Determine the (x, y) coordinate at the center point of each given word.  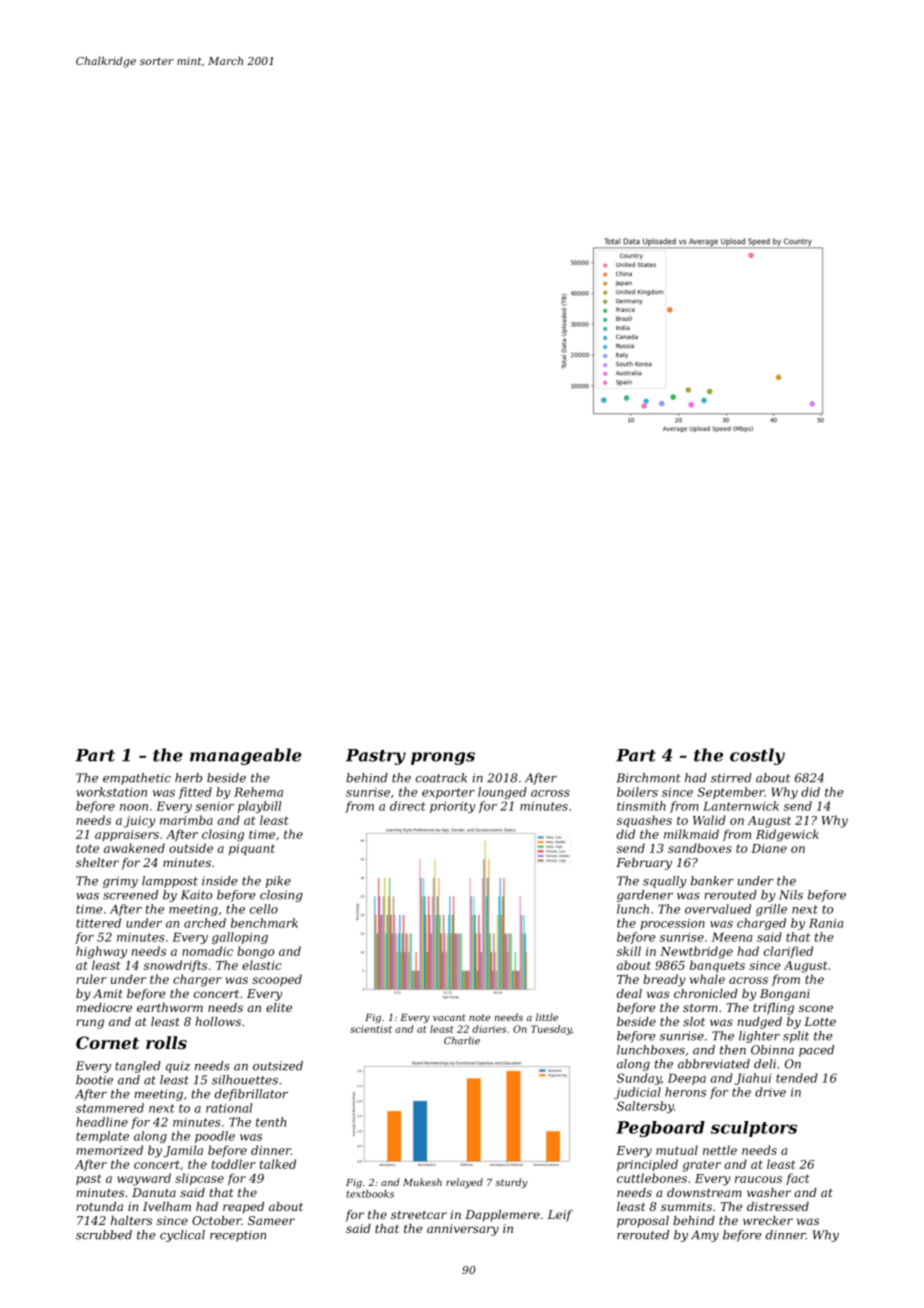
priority (452, 807)
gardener (645, 896)
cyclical (182, 1236)
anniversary (463, 1230)
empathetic (137, 779)
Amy (705, 1236)
